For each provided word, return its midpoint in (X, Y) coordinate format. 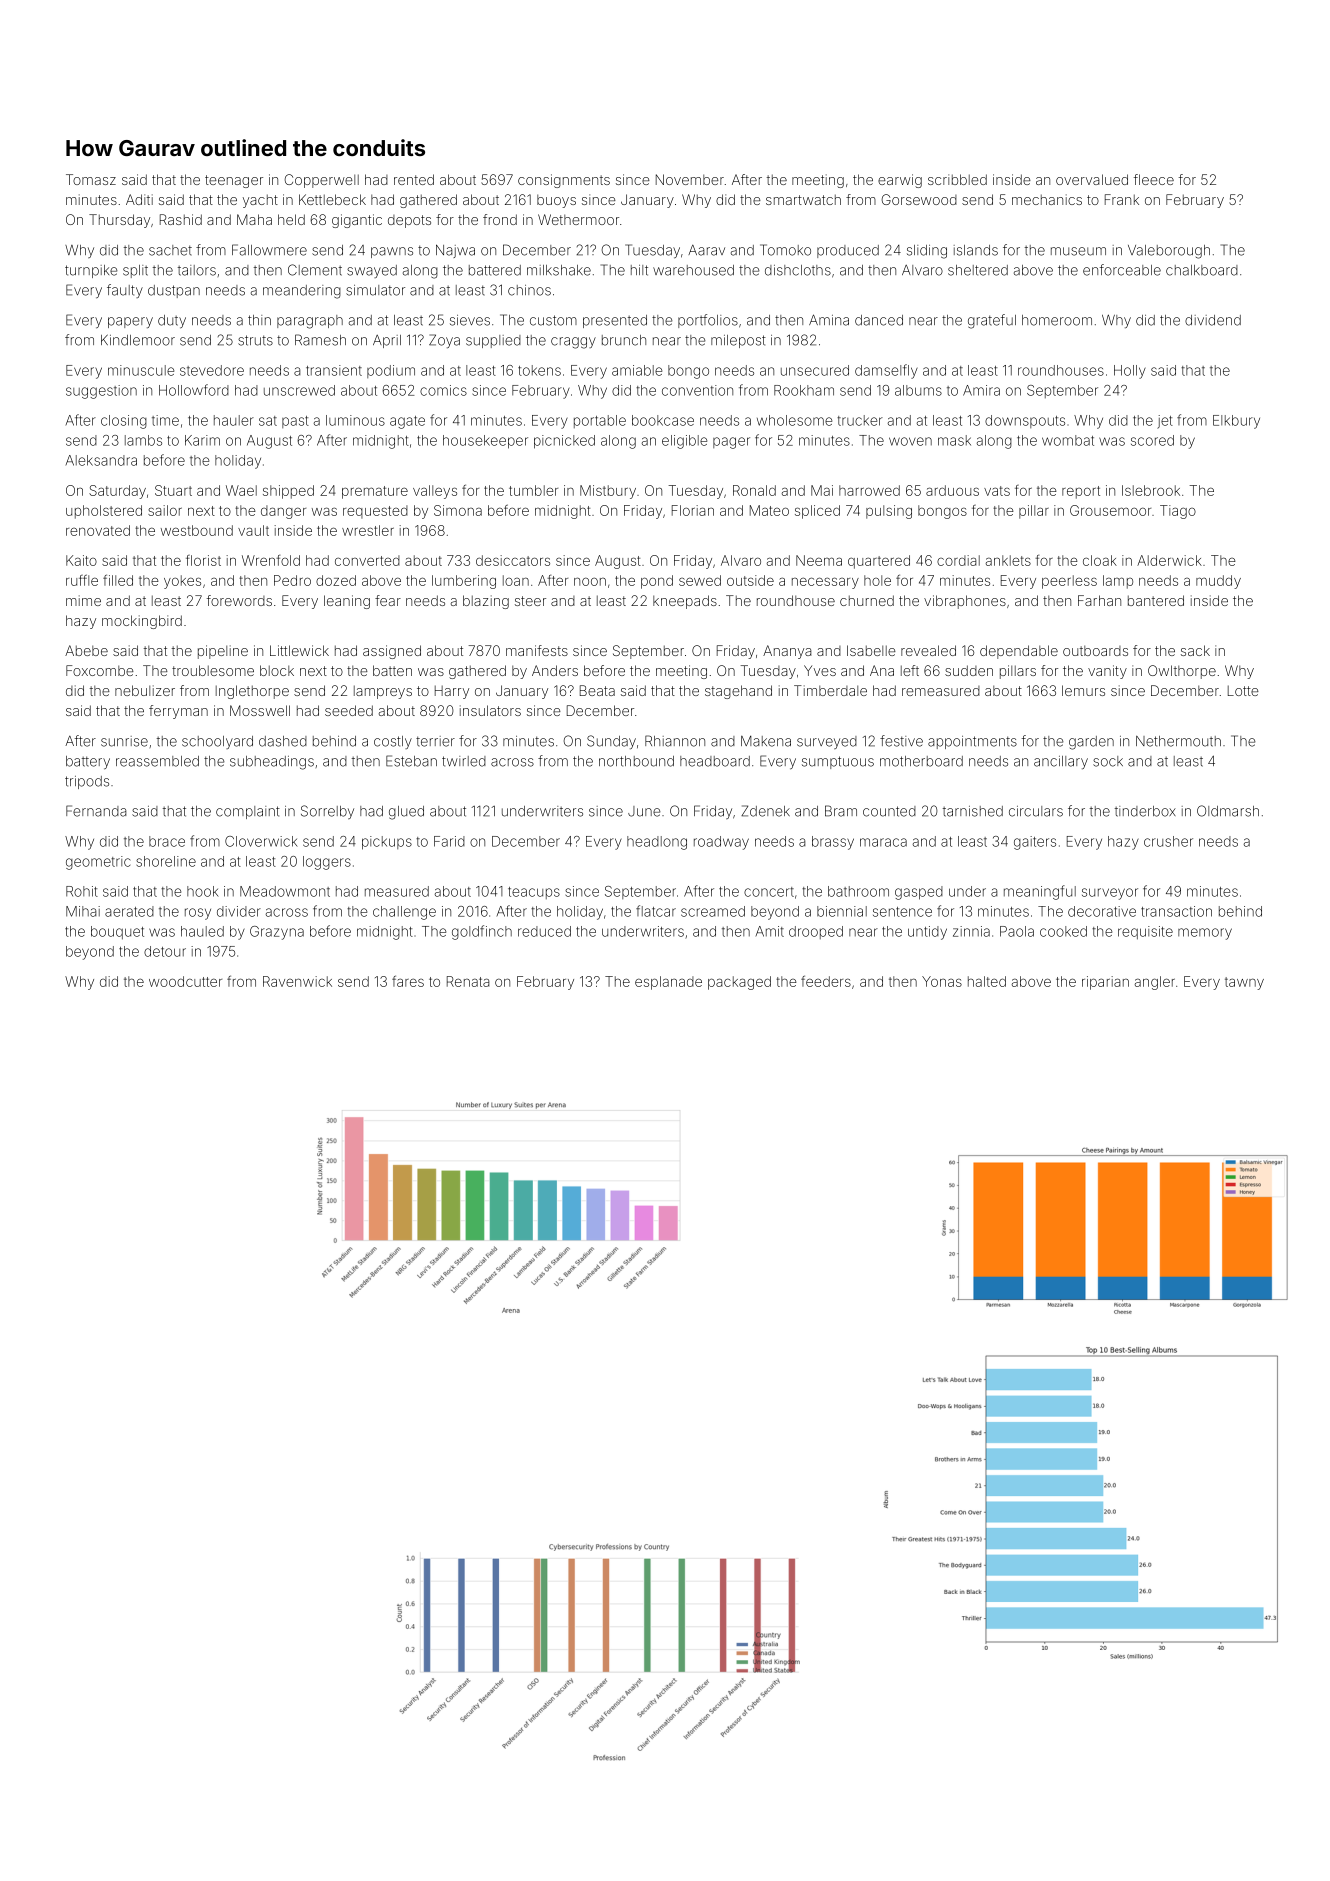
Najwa (455, 251)
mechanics (1047, 199)
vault (253, 530)
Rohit (82, 891)
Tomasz (91, 179)
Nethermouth (1178, 741)
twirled (464, 761)
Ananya (787, 652)
